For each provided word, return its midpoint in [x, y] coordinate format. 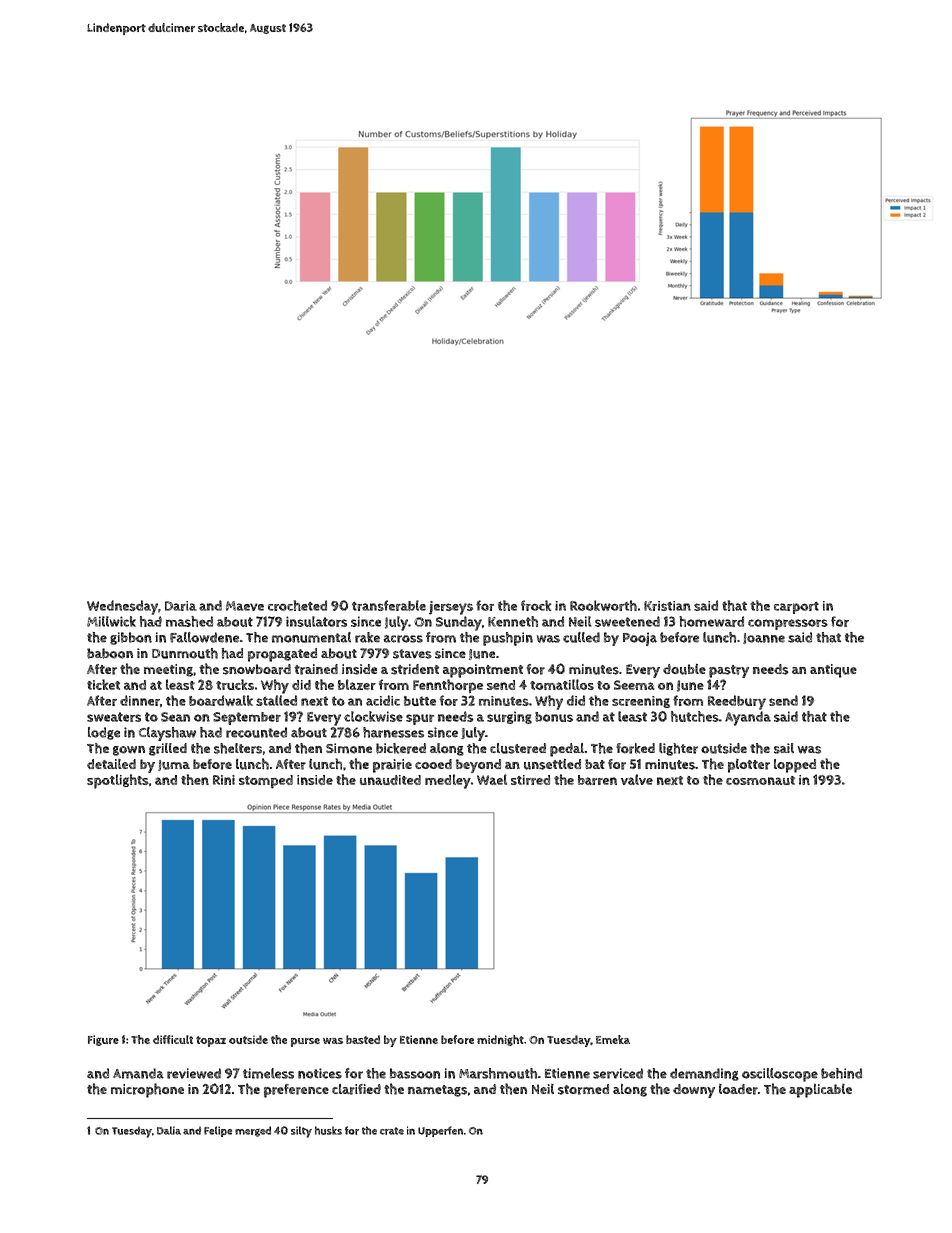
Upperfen [440, 1131]
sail [784, 748]
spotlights [118, 781]
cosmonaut [760, 780]
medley [448, 781]
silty [301, 1132]
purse [305, 1042]
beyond [478, 766]
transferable [389, 605]
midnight [500, 1040]
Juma [174, 765]
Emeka [613, 1039]
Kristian [667, 606]
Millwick [111, 621]
